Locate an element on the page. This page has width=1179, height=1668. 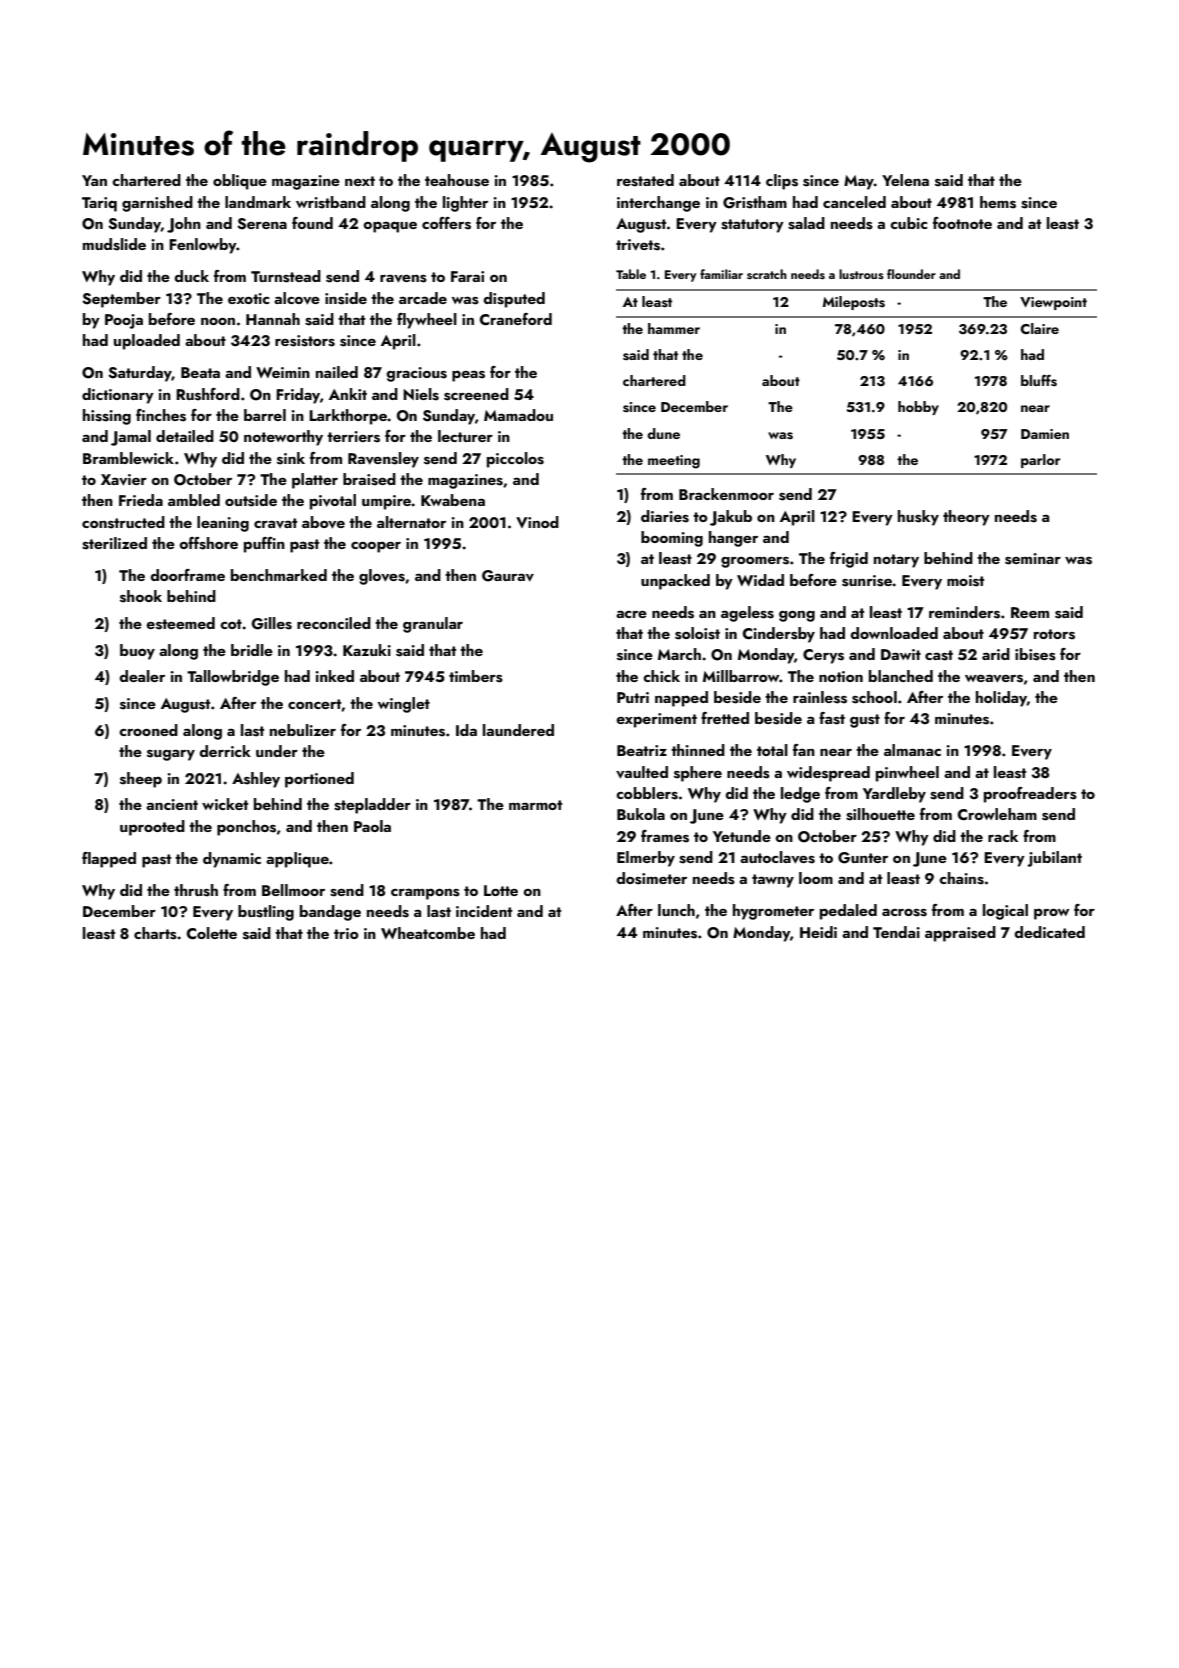
Fenlowby is located at coordinates (203, 246).
